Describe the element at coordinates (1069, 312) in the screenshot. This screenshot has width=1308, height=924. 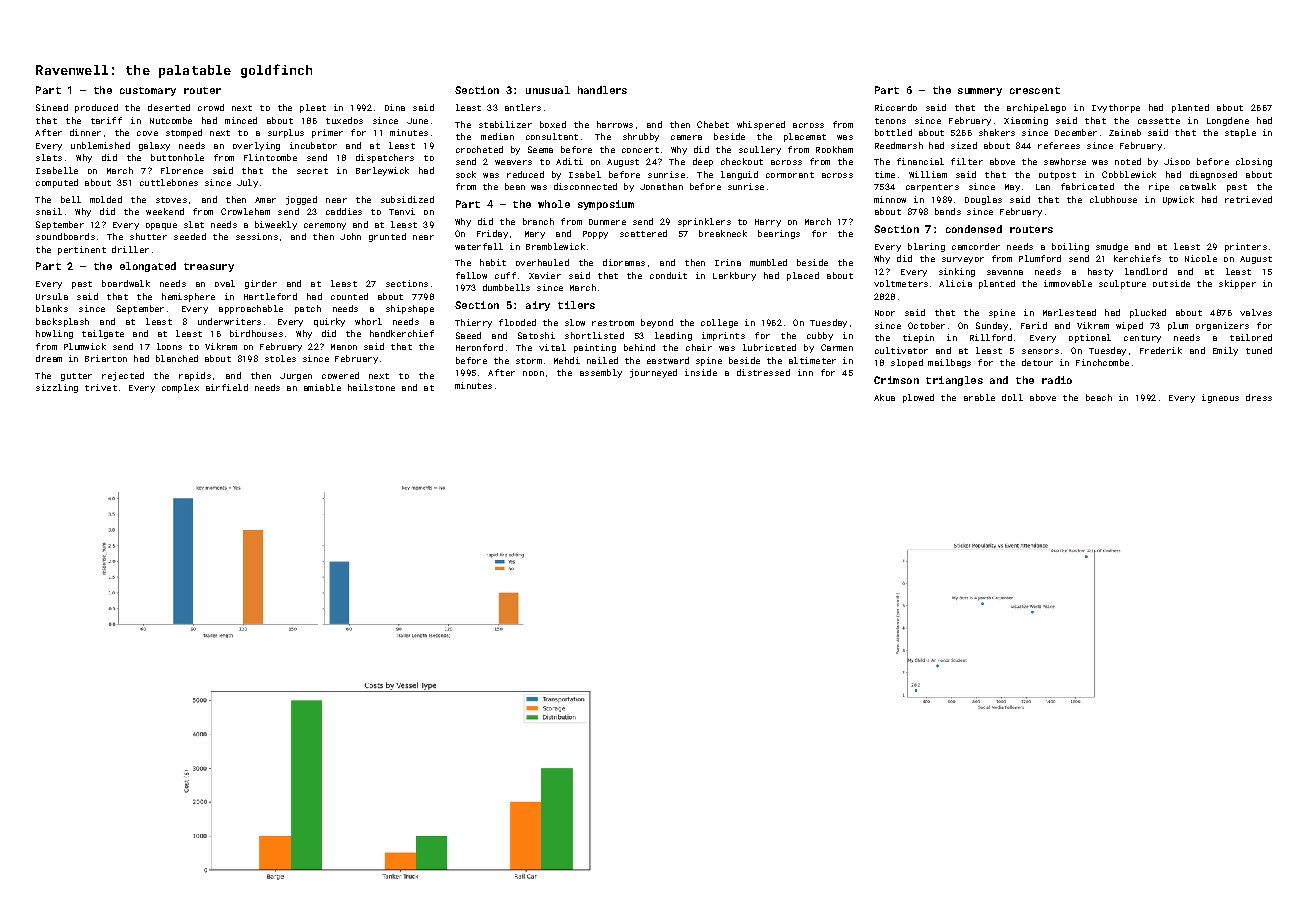
I see `Marlestead` at that location.
